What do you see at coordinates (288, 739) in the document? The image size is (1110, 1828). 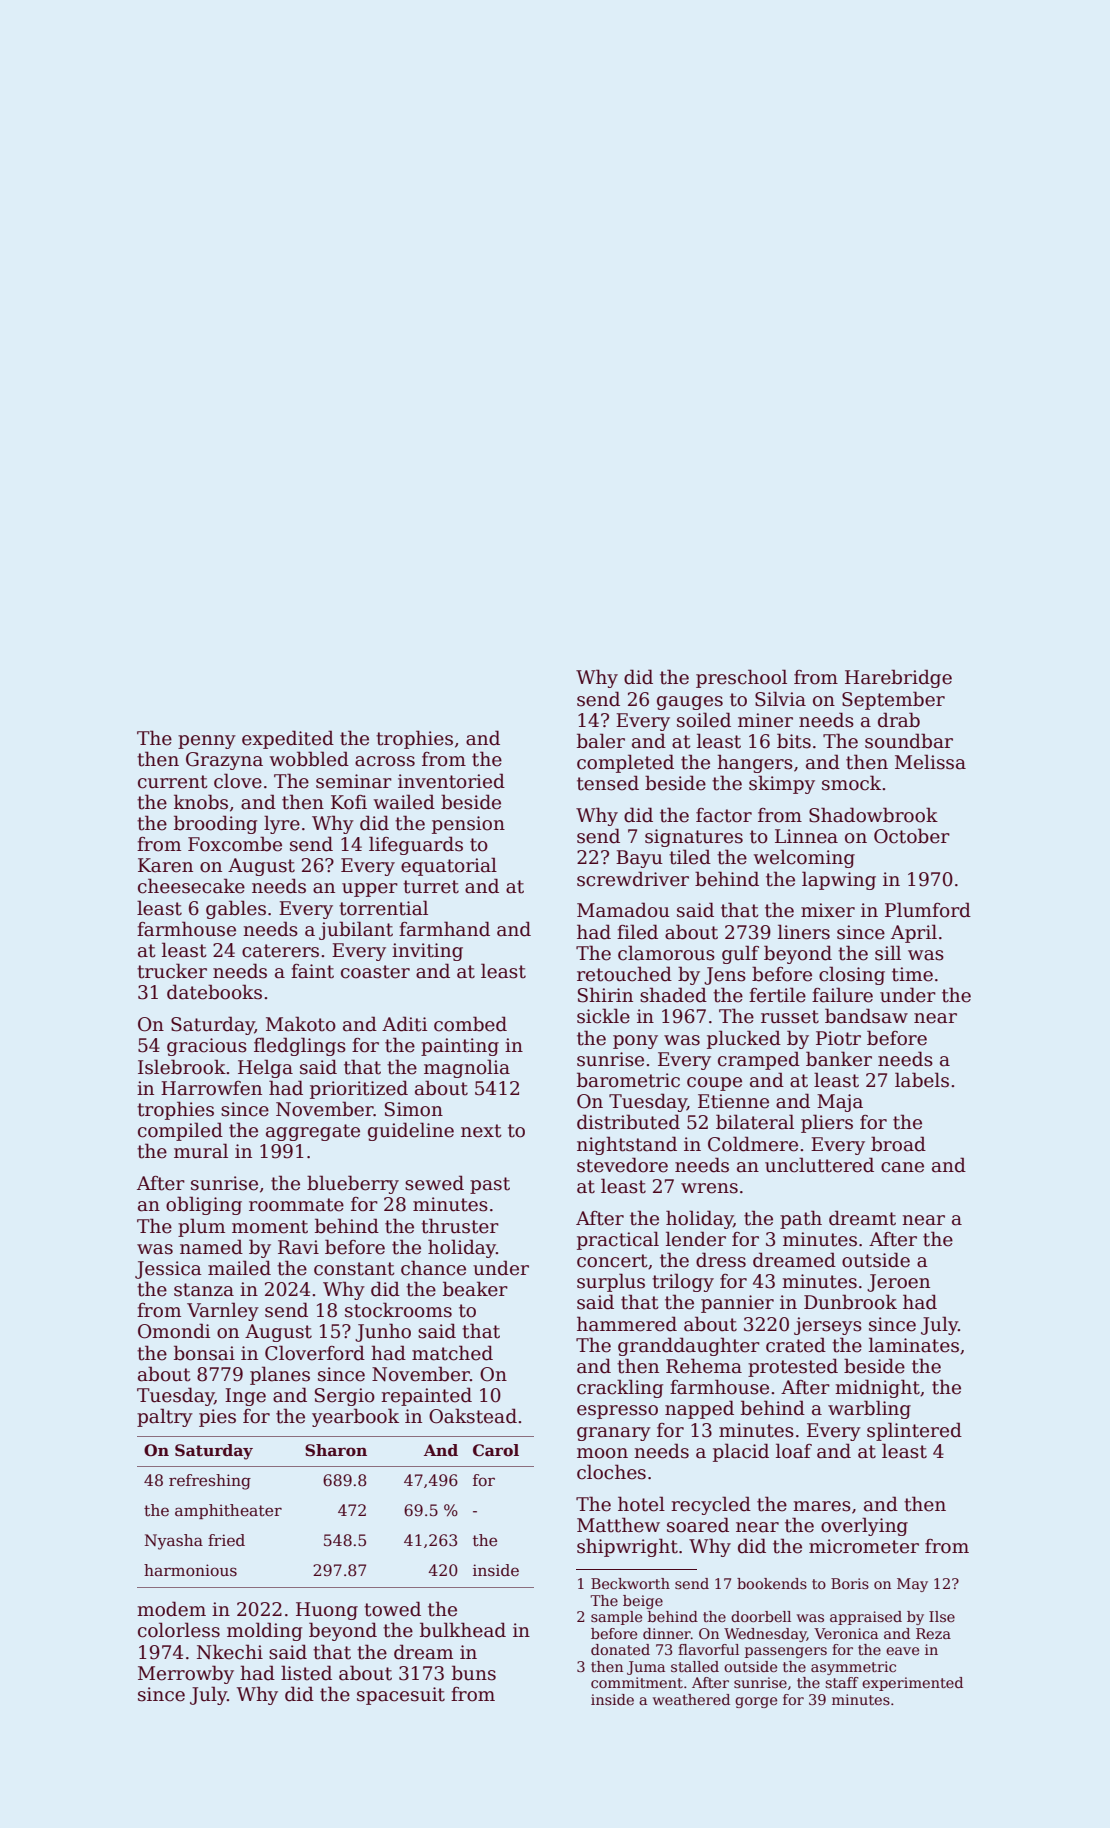 I see `expedited` at bounding box center [288, 739].
